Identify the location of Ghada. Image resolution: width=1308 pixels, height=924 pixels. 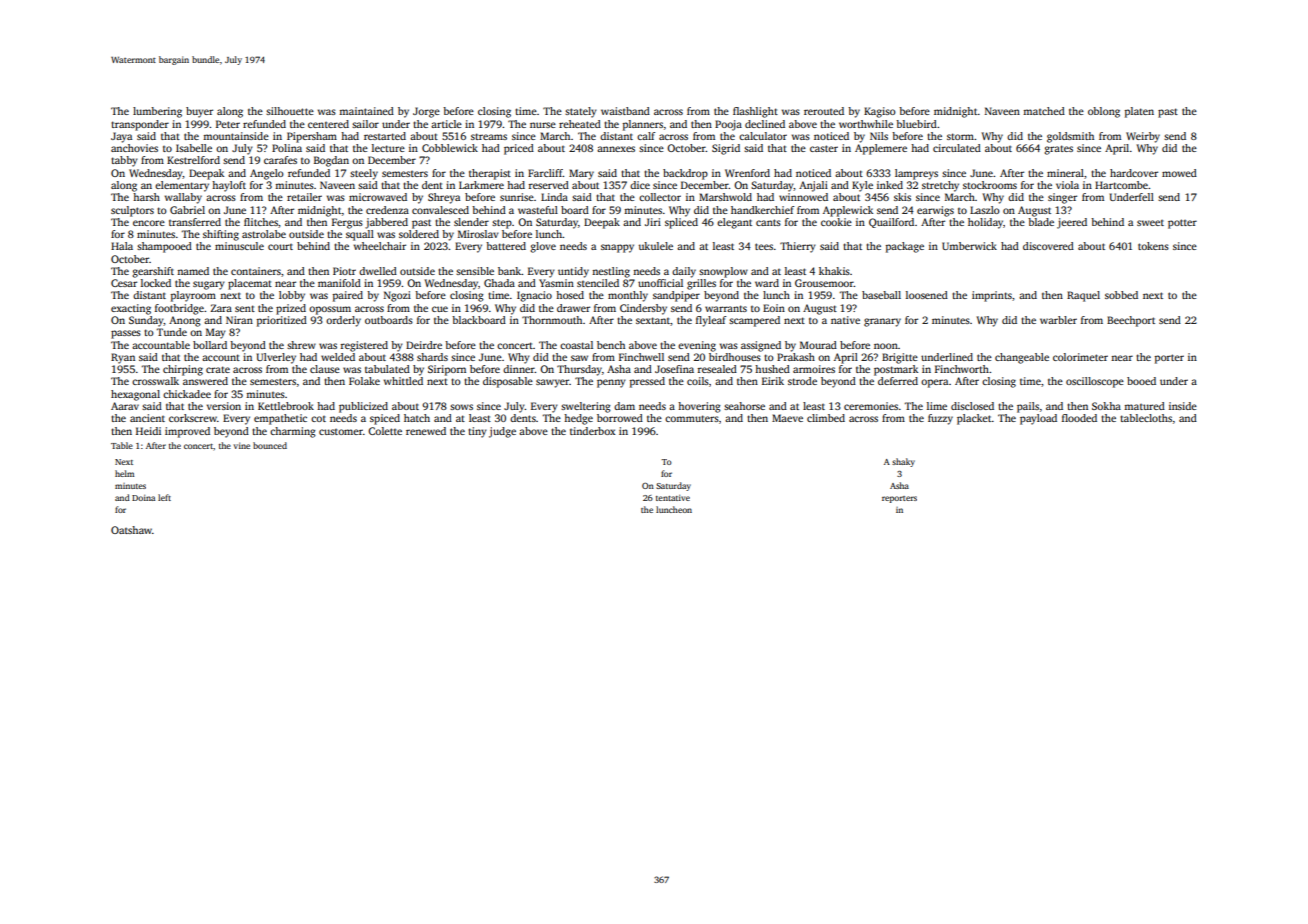
(499, 283).
